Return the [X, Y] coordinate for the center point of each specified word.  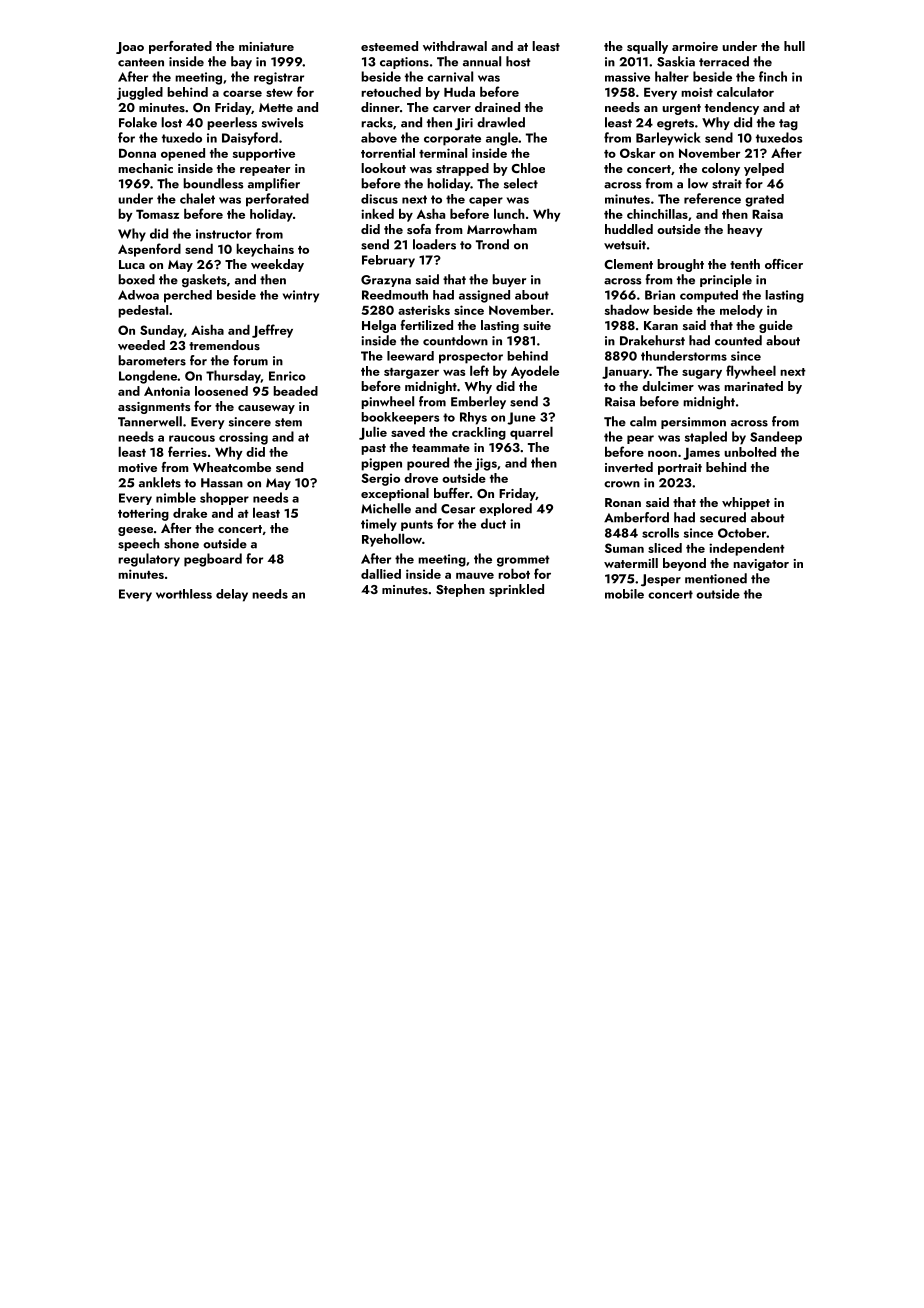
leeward [410, 356]
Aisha [207, 329]
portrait [680, 469]
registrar [279, 78]
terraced [724, 61]
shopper [224, 498]
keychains [265, 250]
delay [232, 595]
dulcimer [668, 386]
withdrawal [455, 46]
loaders [434, 244]
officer [784, 264]
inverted [629, 467]
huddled [629, 229]
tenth [745, 264]
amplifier [274, 184]
